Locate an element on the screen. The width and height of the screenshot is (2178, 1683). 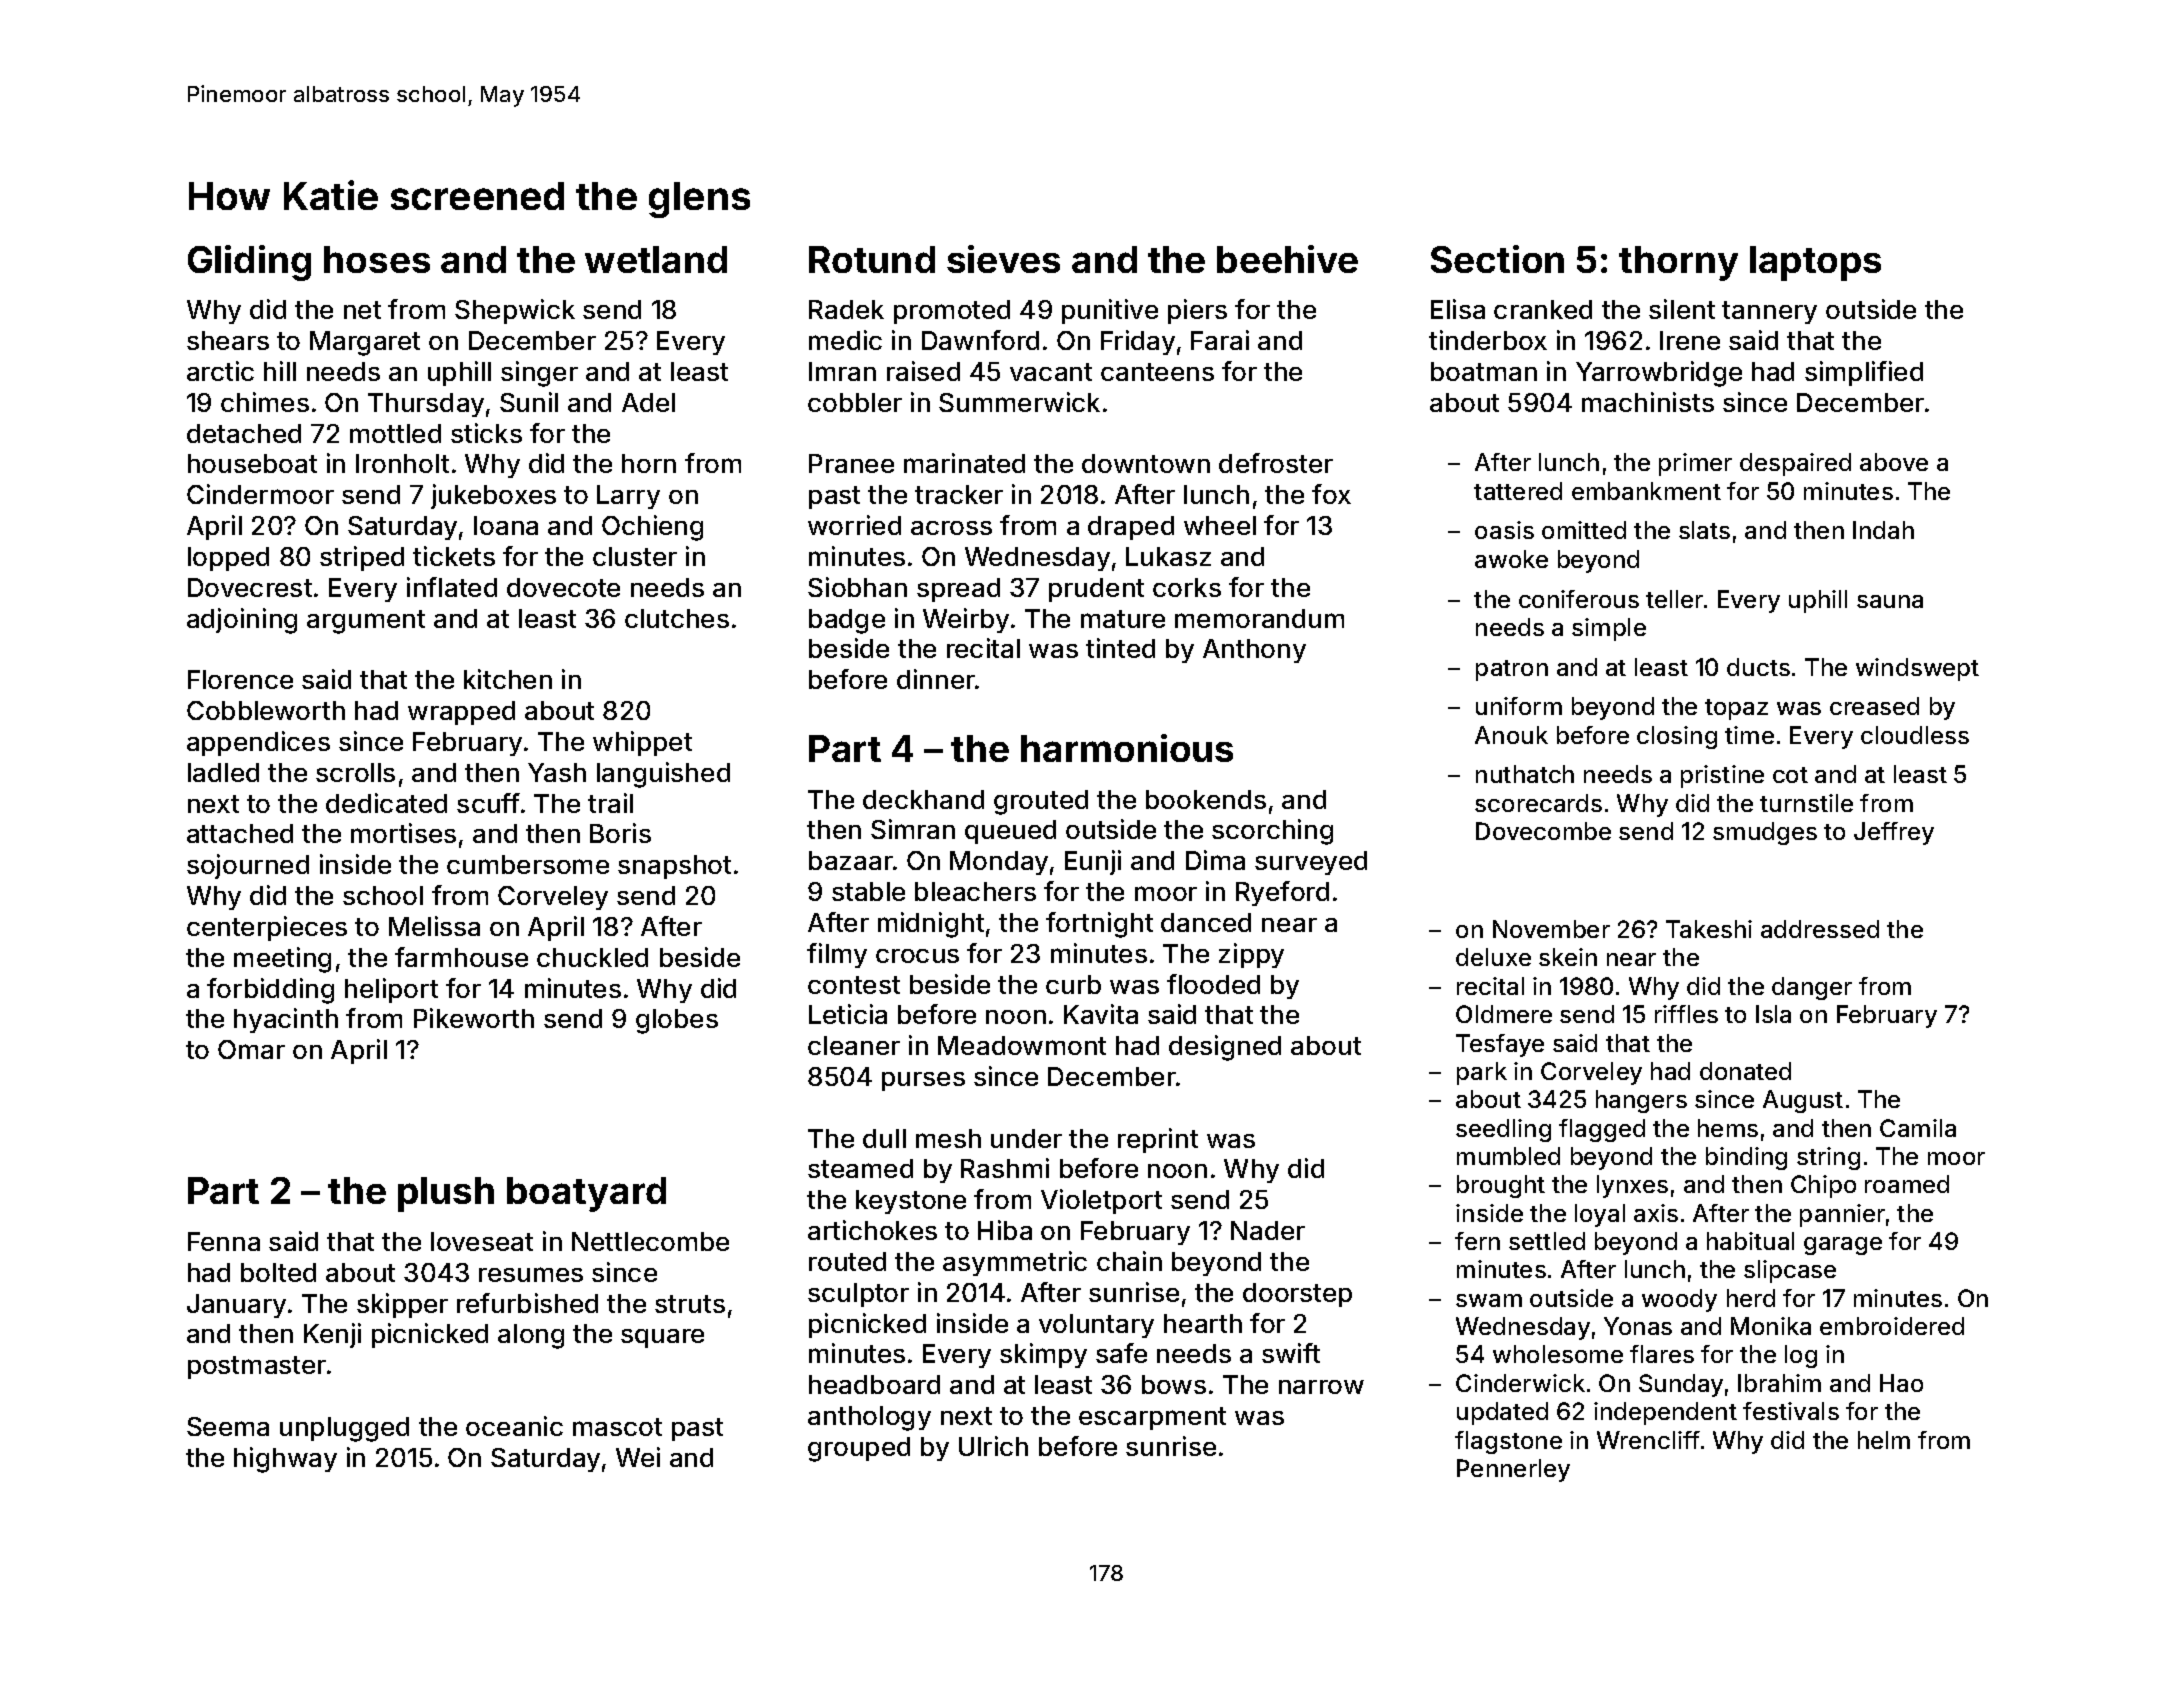
badge is located at coordinates (847, 621).
